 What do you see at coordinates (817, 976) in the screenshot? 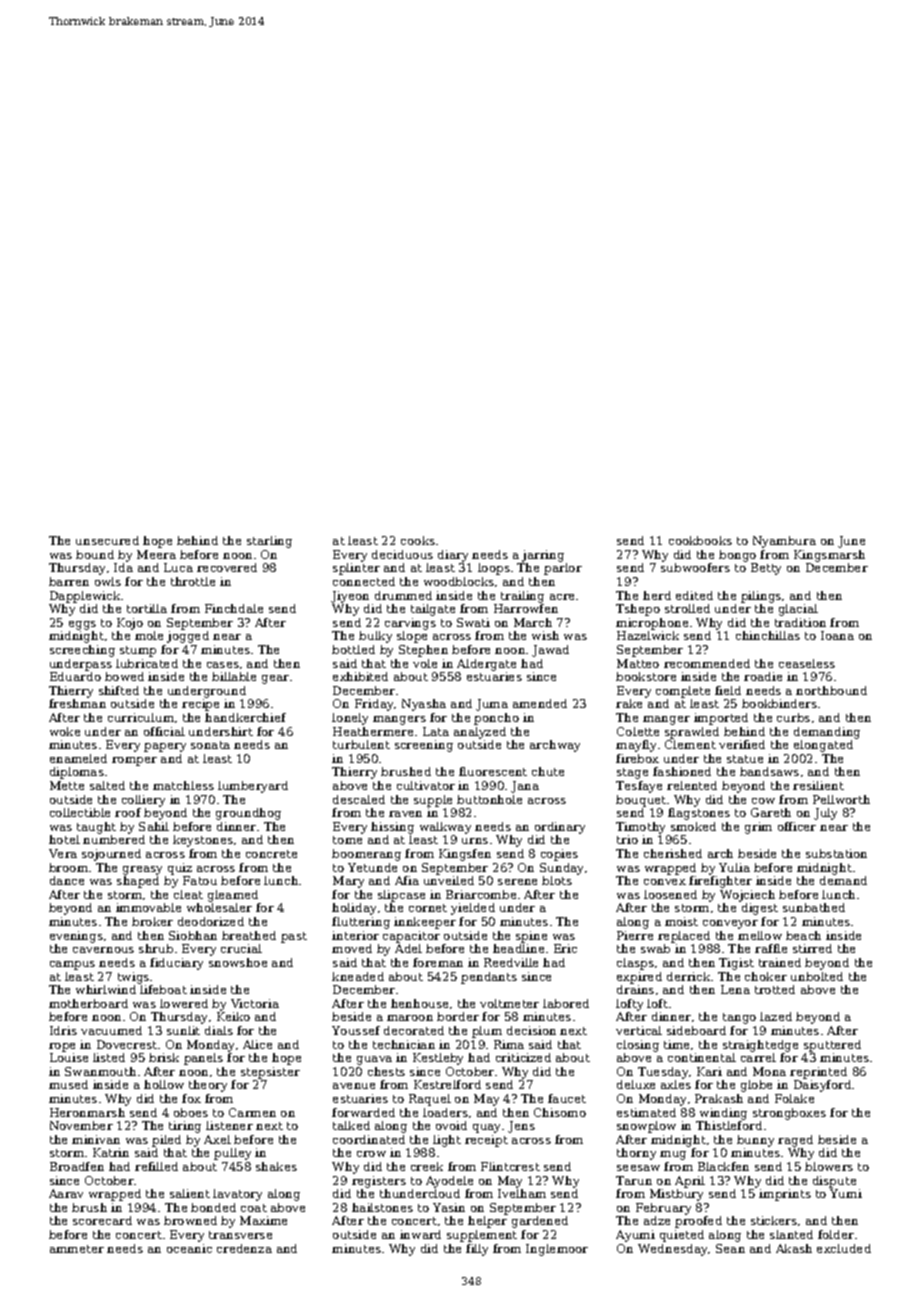
I see `unbolted` at bounding box center [817, 976].
